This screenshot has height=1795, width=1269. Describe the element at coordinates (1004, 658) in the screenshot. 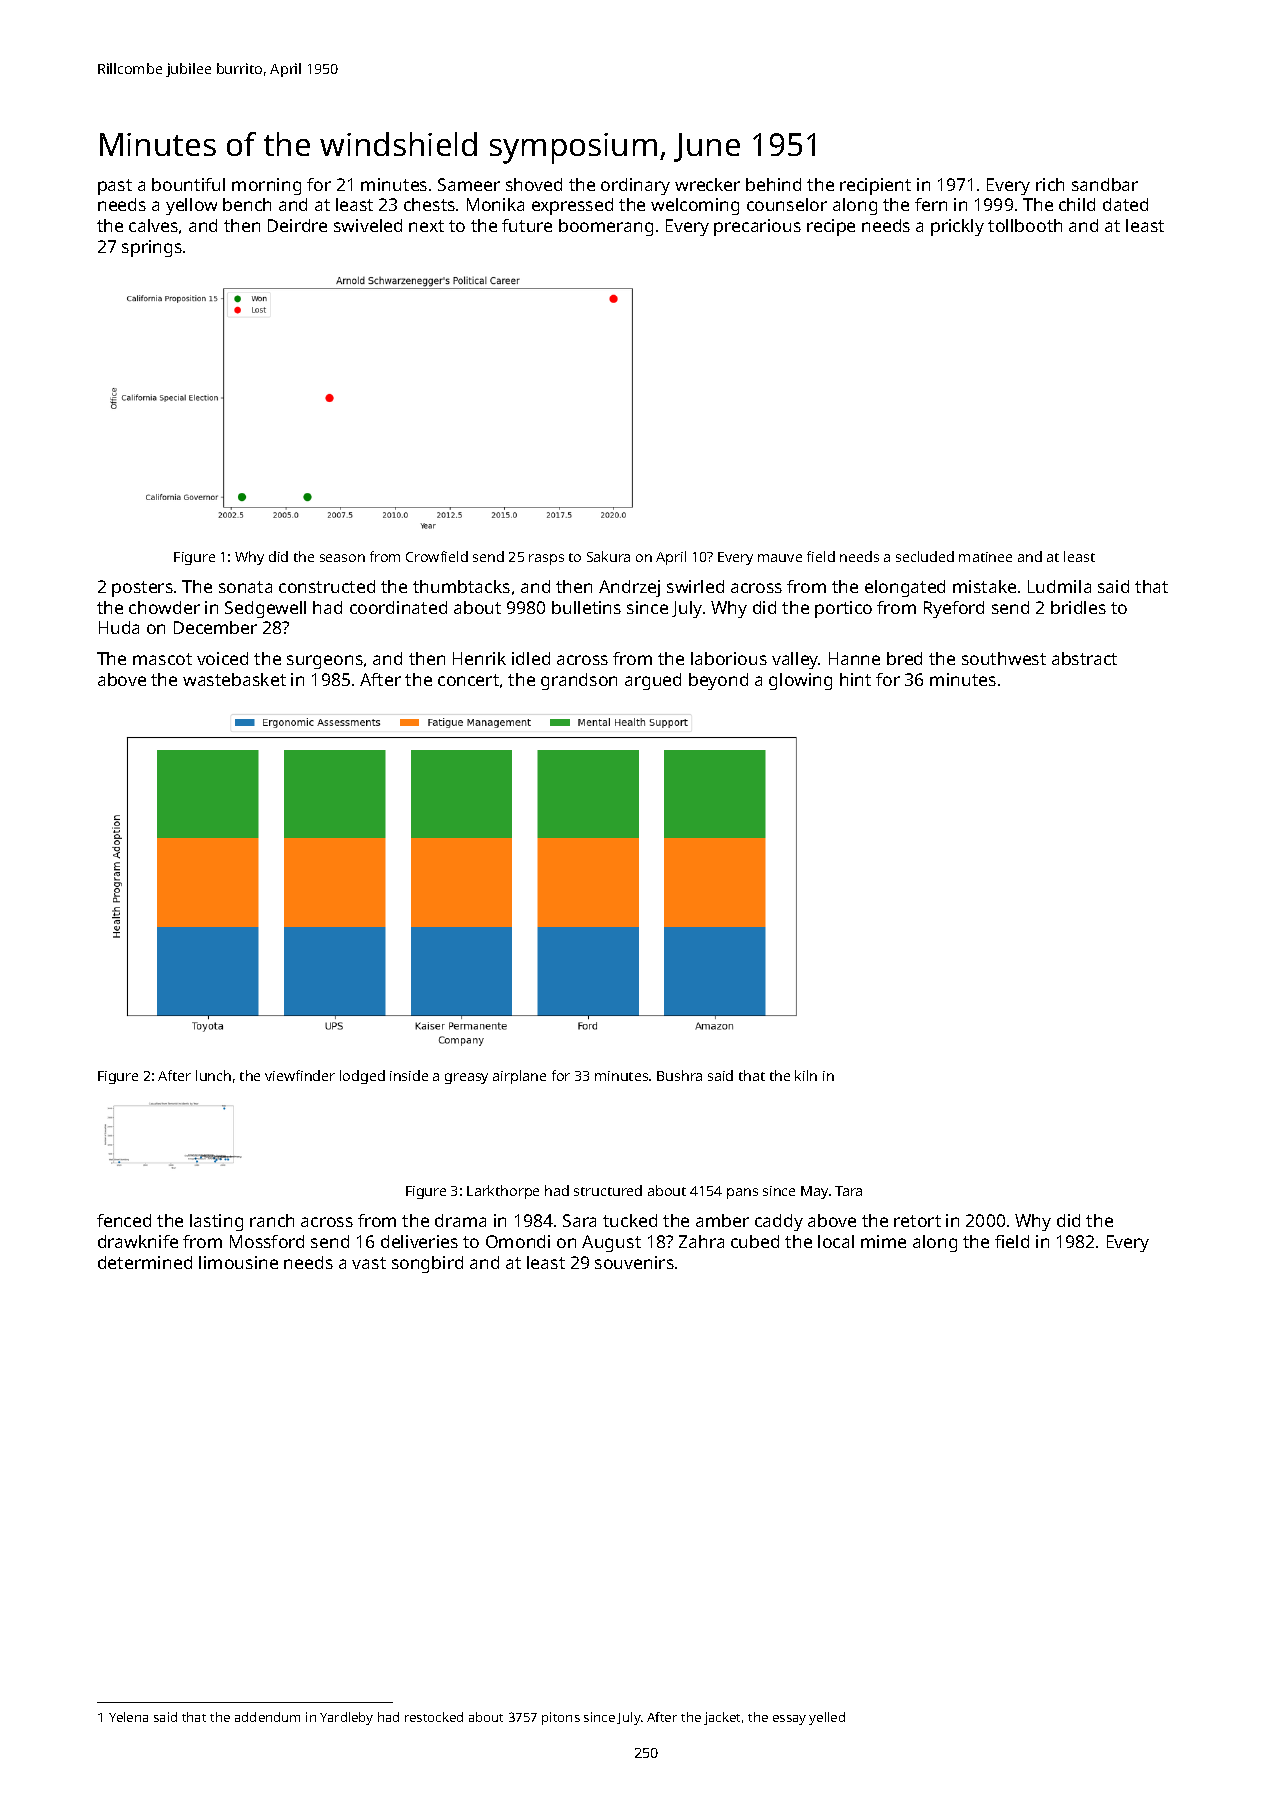

I see `southwest` at that location.
